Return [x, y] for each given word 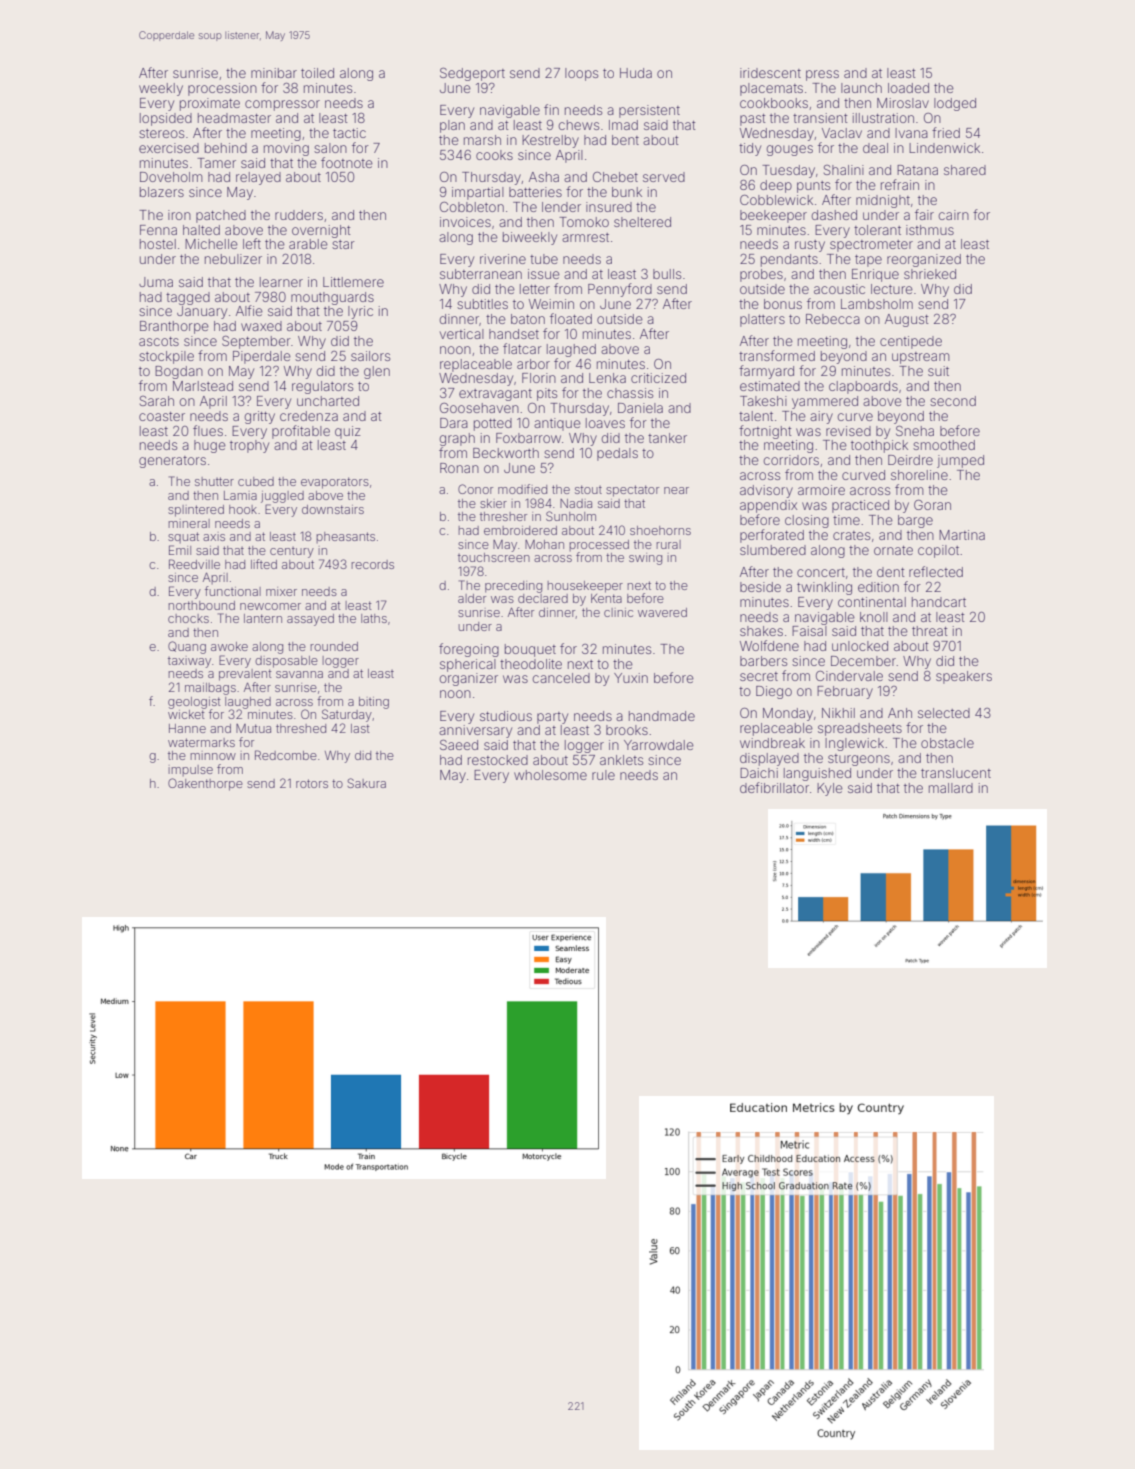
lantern [263, 618]
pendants [789, 260]
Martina [962, 535]
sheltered [642, 222]
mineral [189, 523]
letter [535, 289]
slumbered [773, 550]
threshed [301, 728]
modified [522, 489]
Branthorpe [174, 327]
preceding [513, 587]
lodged [955, 104]
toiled [317, 73]
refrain [900, 184]
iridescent [770, 73]
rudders [299, 215]
